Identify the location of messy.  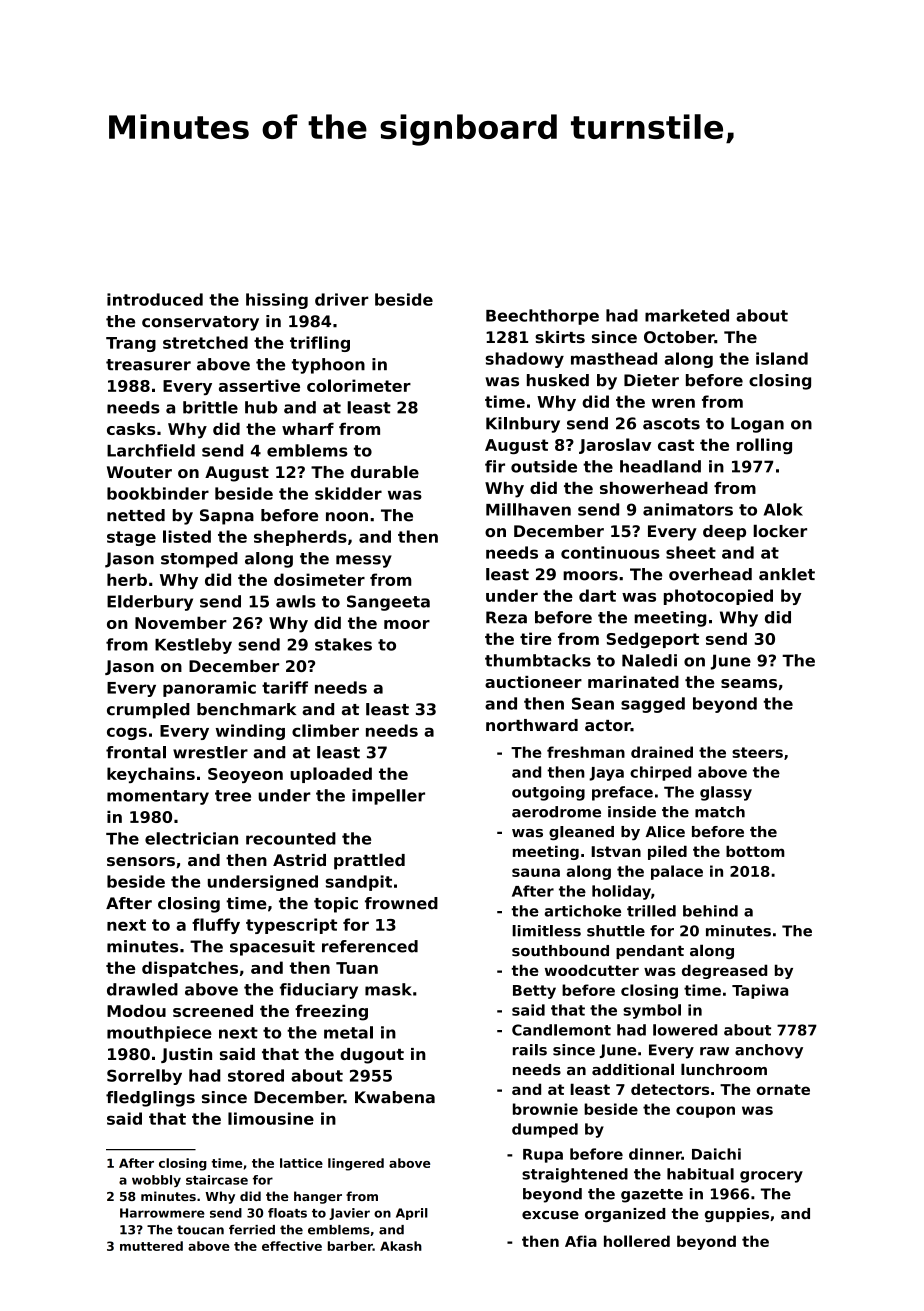
(364, 561).
